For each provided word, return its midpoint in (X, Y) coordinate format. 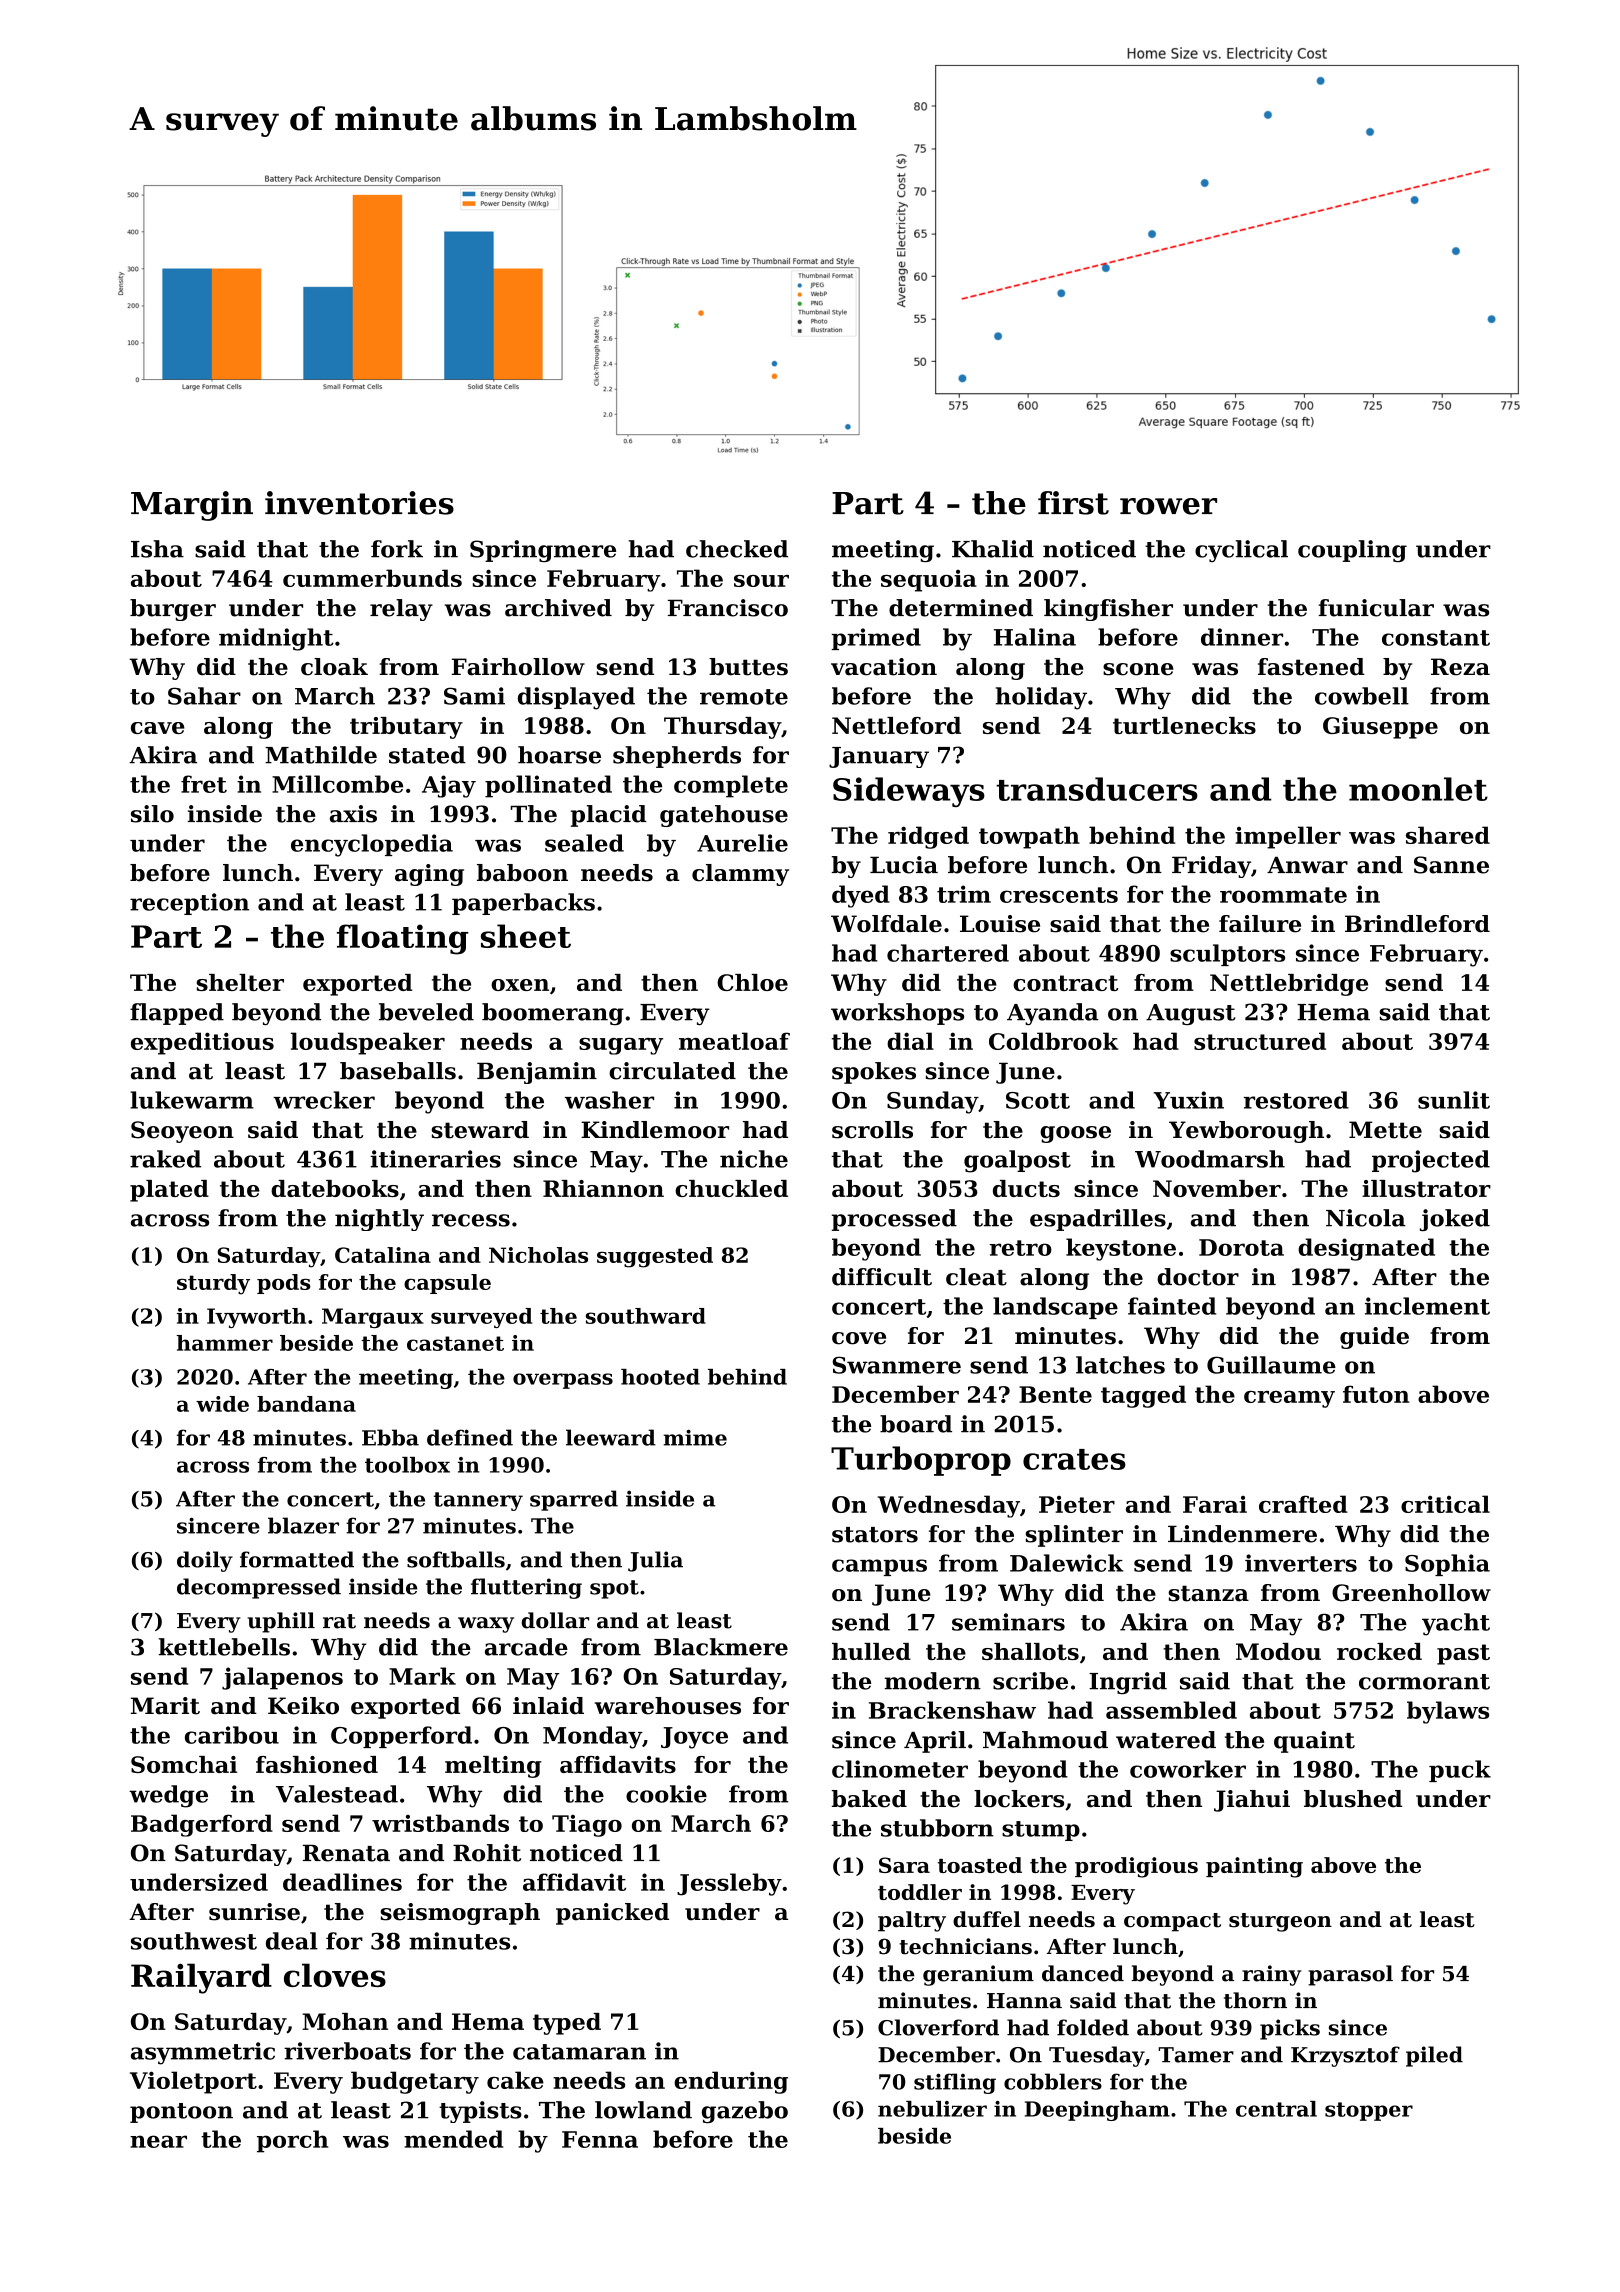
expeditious (202, 1043)
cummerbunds (372, 578)
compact (1172, 1922)
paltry (912, 1921)
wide (222, 1404)
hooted (660, 1377)
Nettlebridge (1289, 985)
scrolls (872, 1130)
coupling (1352, 551)
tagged (1143, 1396)
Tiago (587, 1826)
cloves (335, 1975)
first (1073, 503)
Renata (346, 1853)
